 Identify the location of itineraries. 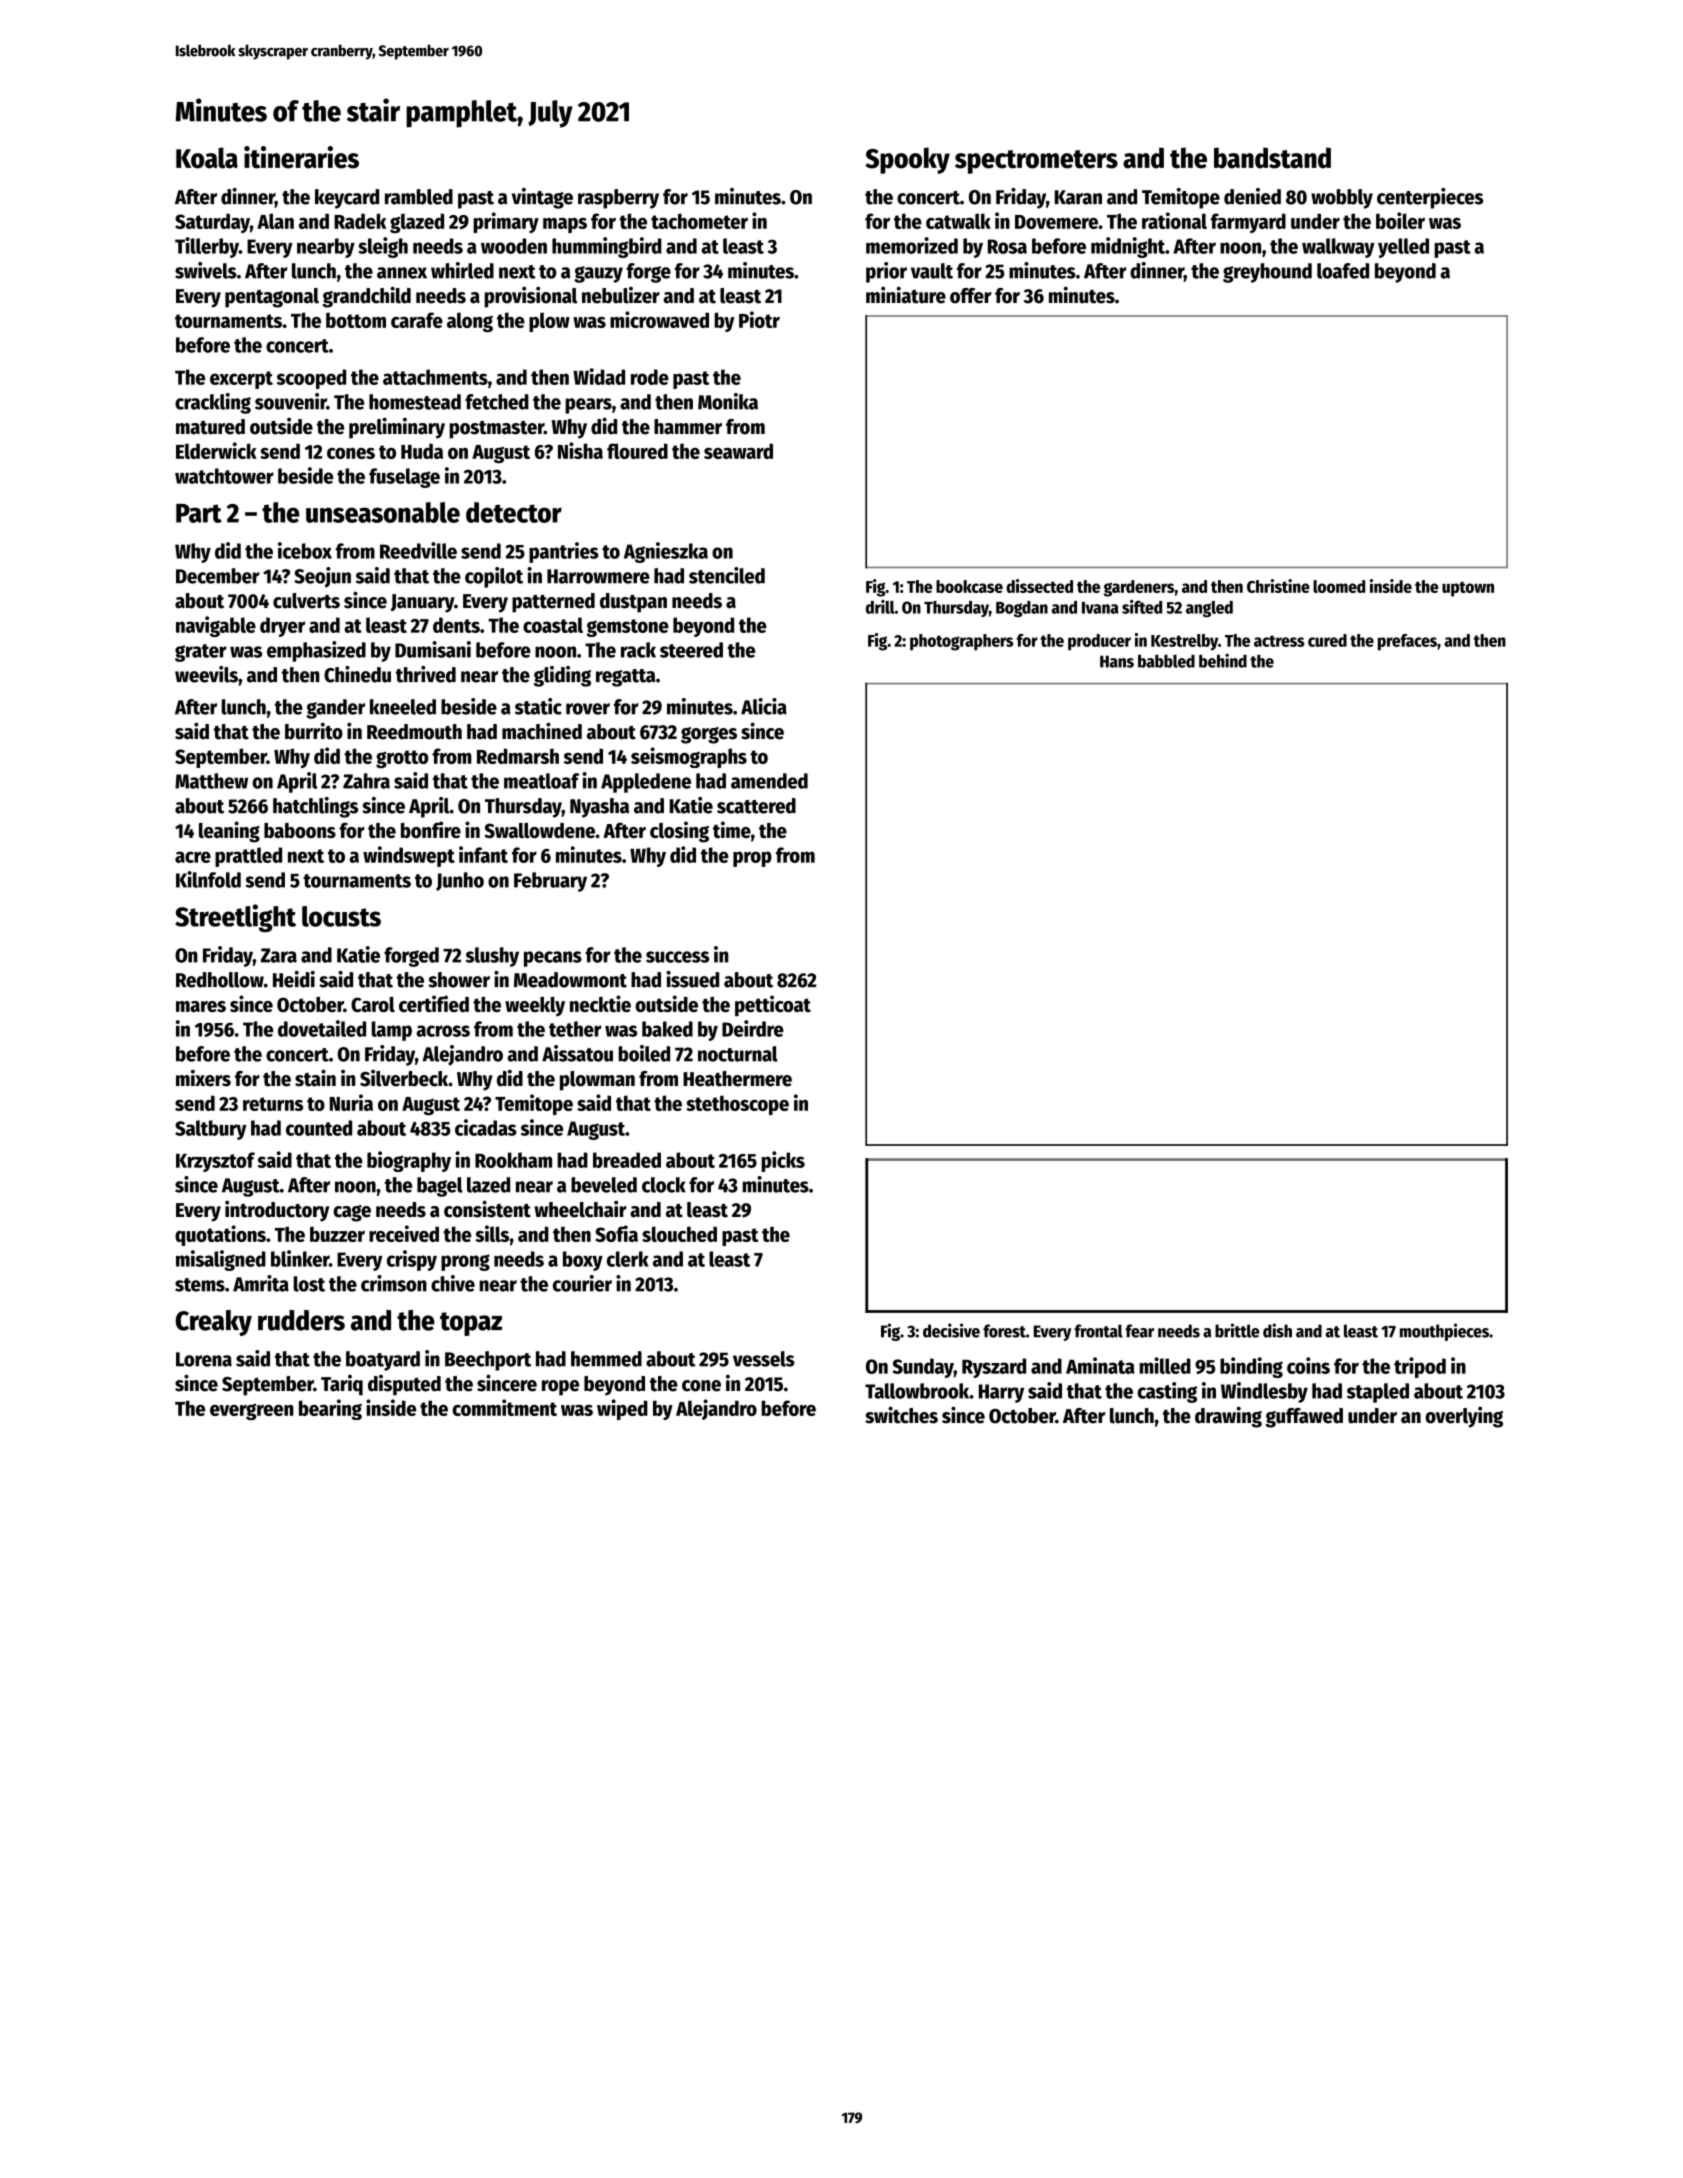
(301, 157).
